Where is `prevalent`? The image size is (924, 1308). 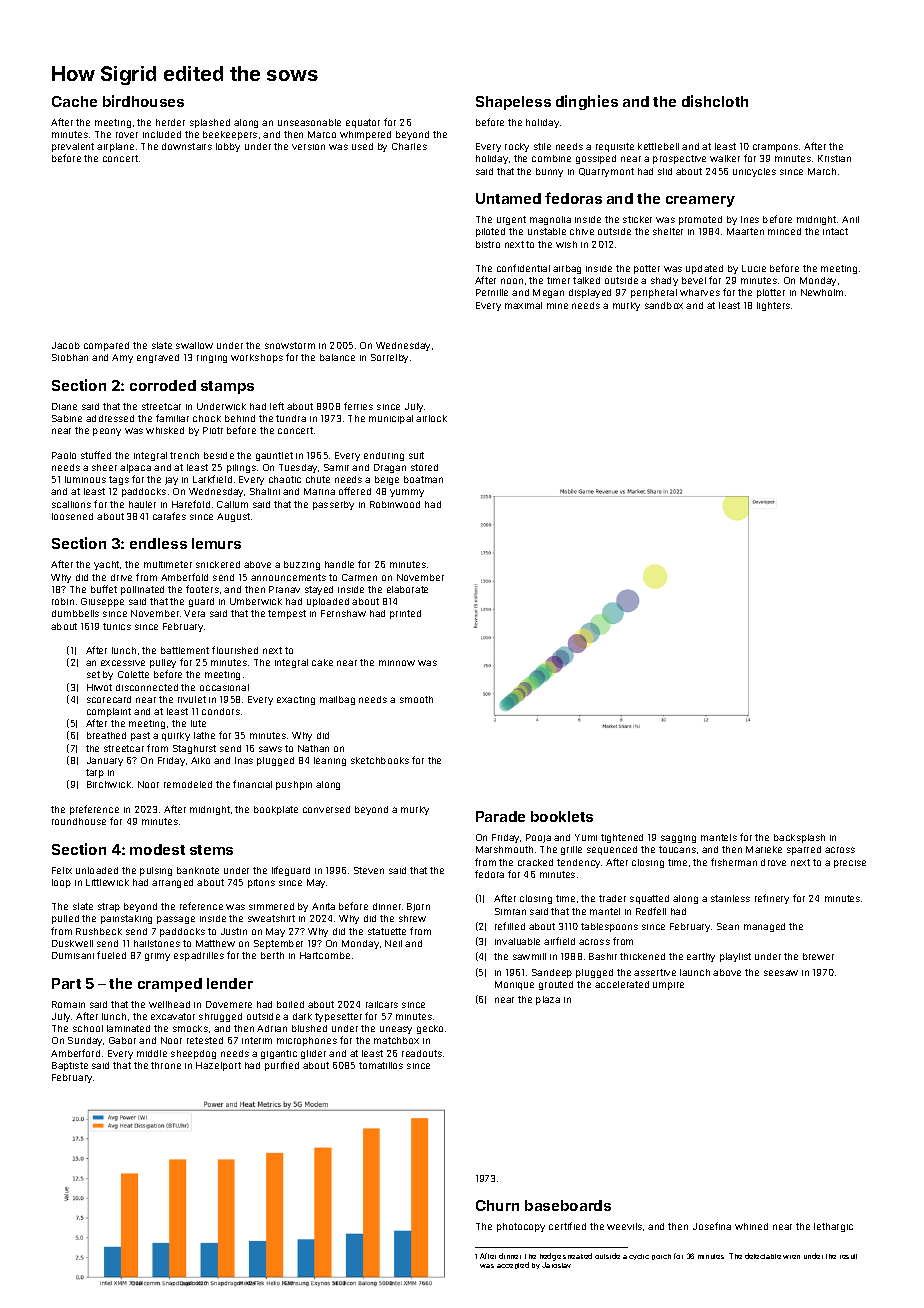 prevalent is located at coordinates (73, 147).
